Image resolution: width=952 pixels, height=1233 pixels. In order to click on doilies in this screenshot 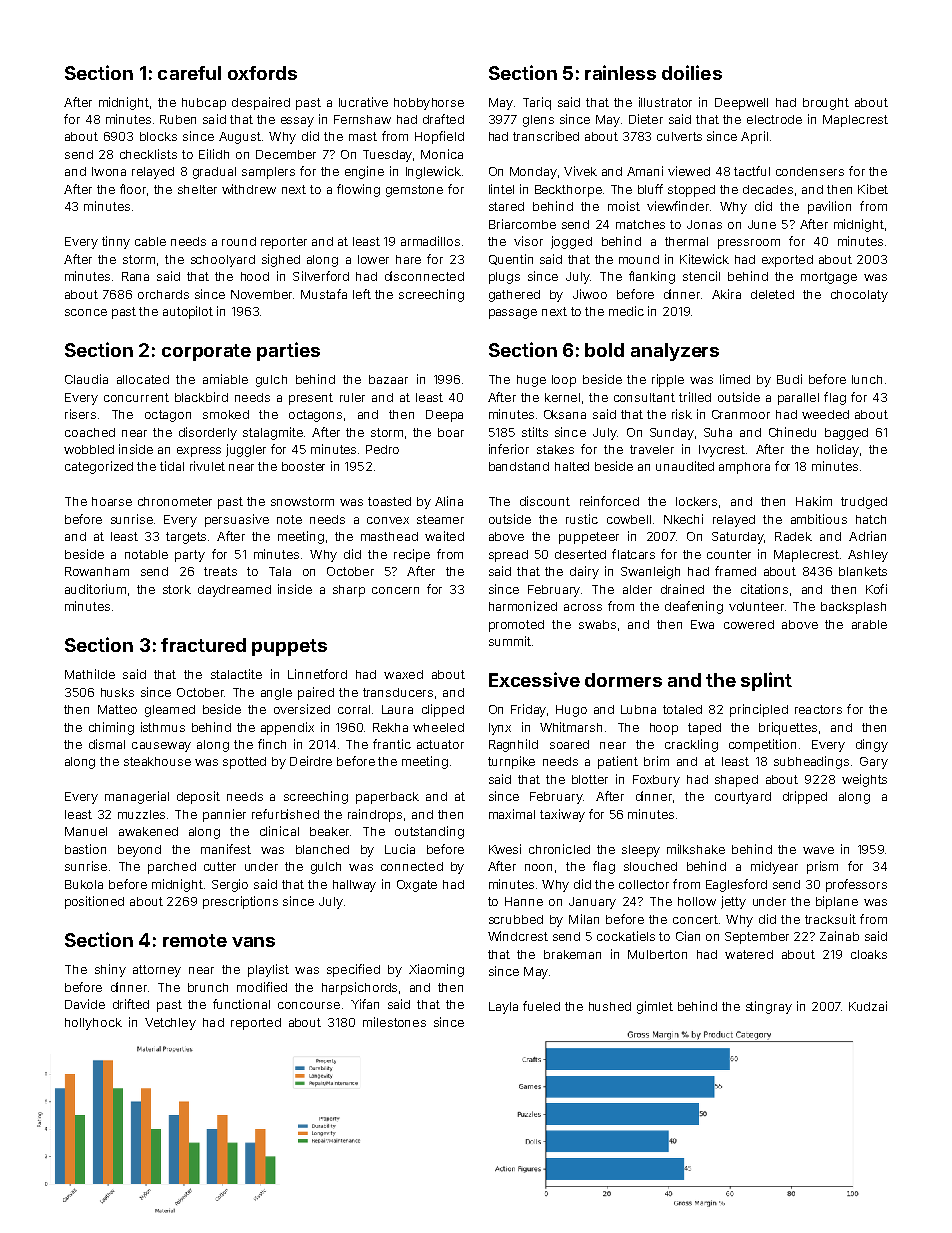, I will do `click(692, 72)`.
